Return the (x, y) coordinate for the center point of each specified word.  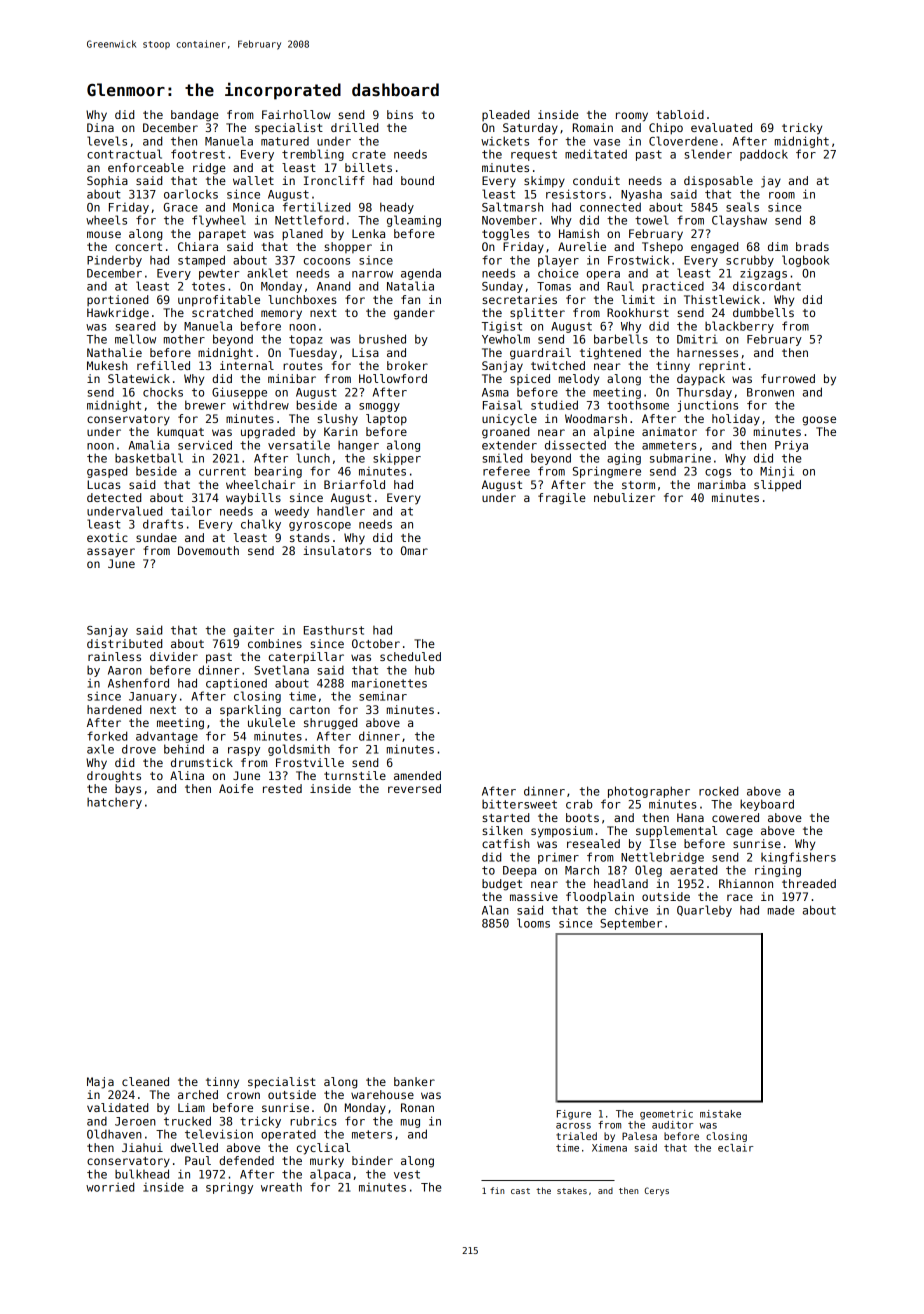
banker (414, 1081)
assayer (111, 553)
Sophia (107, 181)
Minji (777, 472)
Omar (414, 550)
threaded (809, 883)
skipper (397, 459)
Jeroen (135, 1121)
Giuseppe (239, 393)
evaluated (721, 127)
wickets (505, 141)
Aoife (236, 788)
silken (502, 830)
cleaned (145, 1081)
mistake (720, 1114)
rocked (718, 791)
